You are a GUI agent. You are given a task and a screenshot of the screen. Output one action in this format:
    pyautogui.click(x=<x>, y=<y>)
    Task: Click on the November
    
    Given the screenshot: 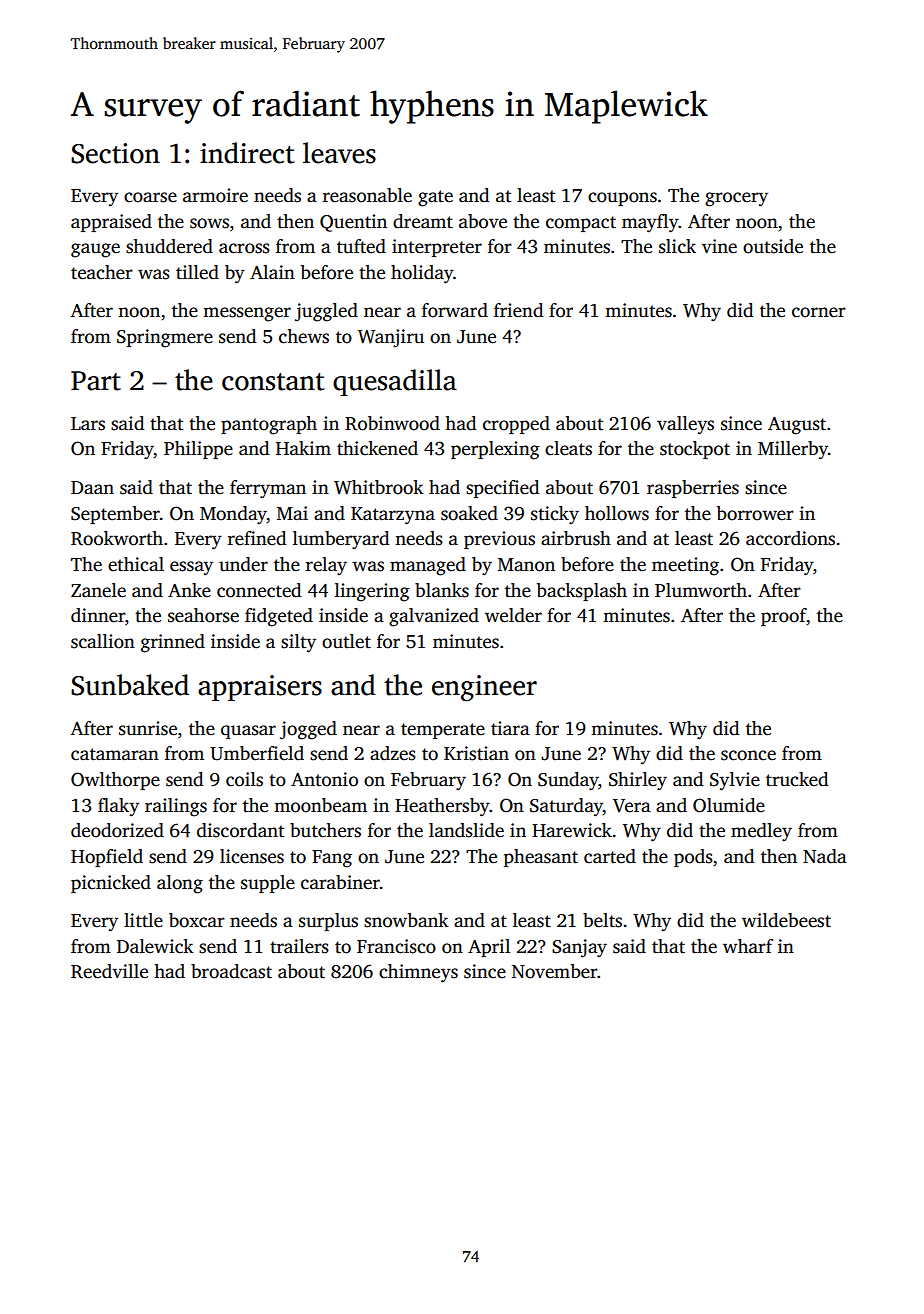 What is the action you would take?
    pyautogui.click(x=555, y=971)
